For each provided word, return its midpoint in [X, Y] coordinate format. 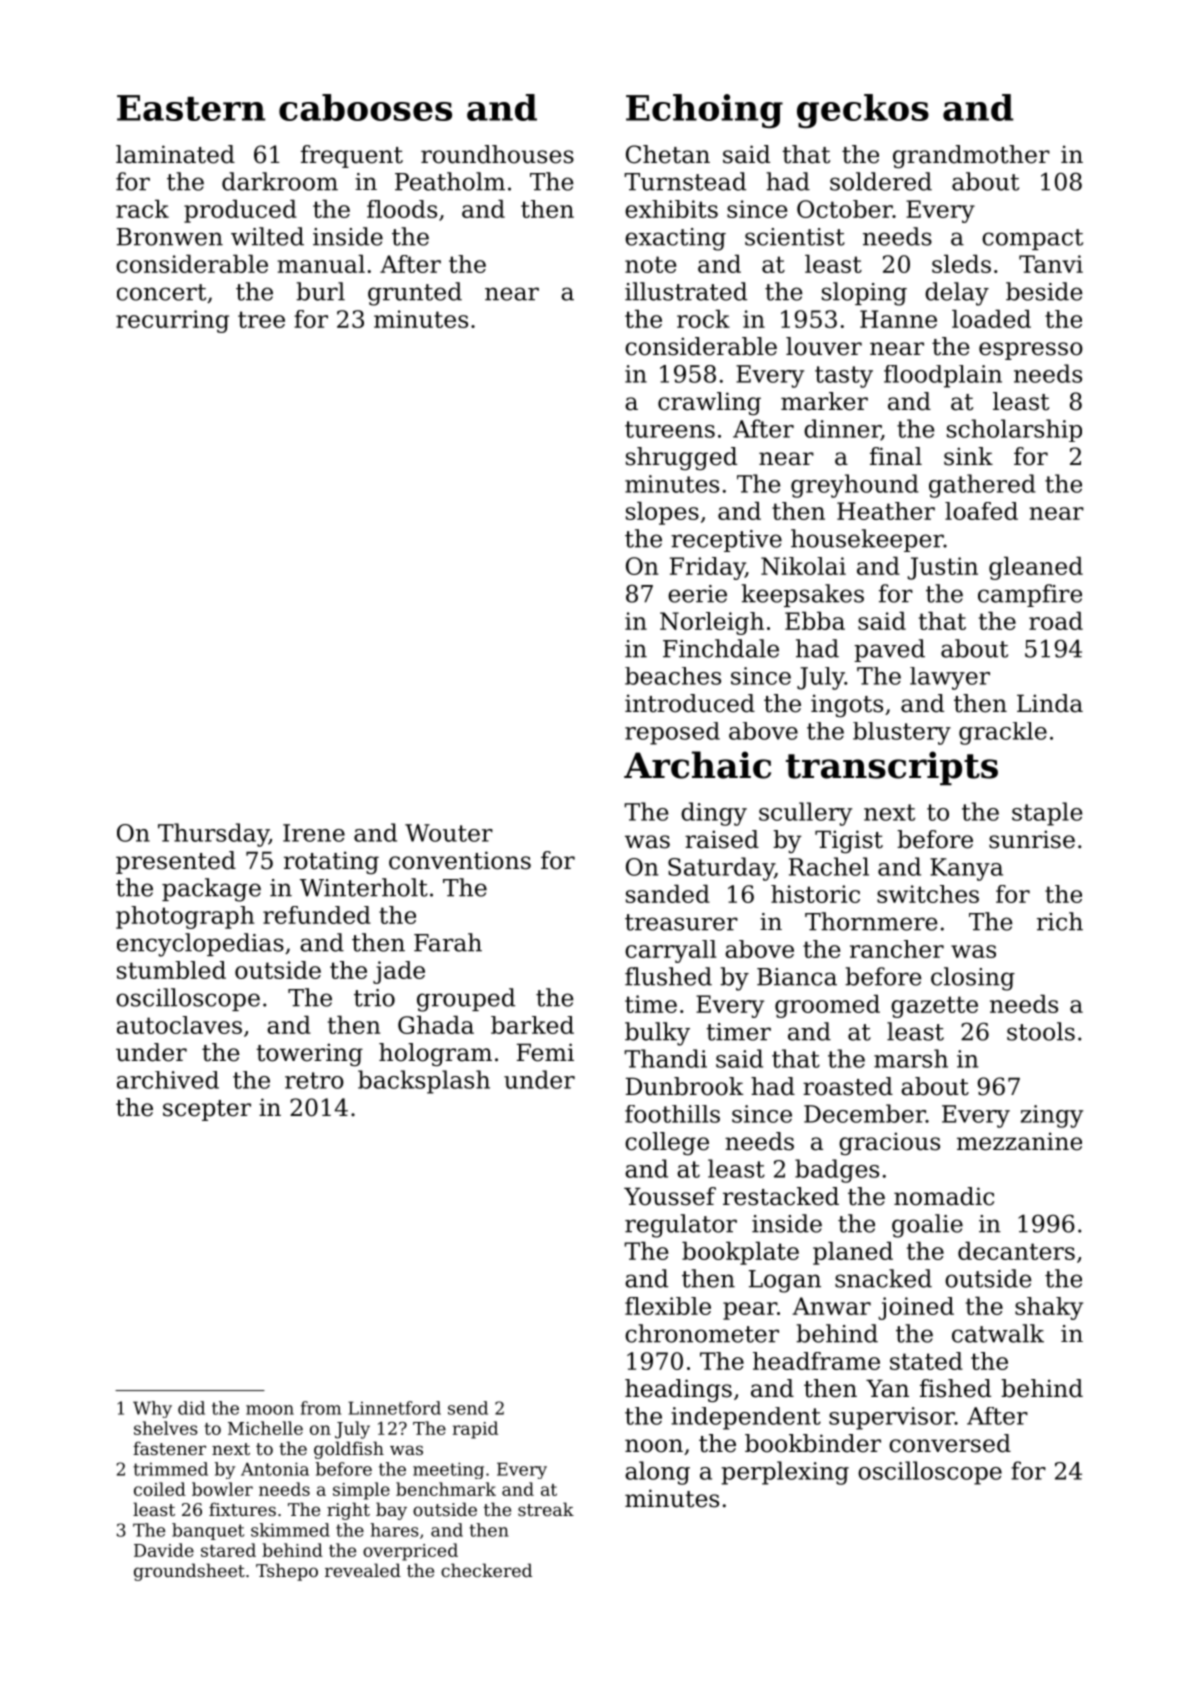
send [468, 1408]
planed [853, 1253]
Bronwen [170, 237]
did [191, 1408]
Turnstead [685, 181]
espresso [1031, 351]
